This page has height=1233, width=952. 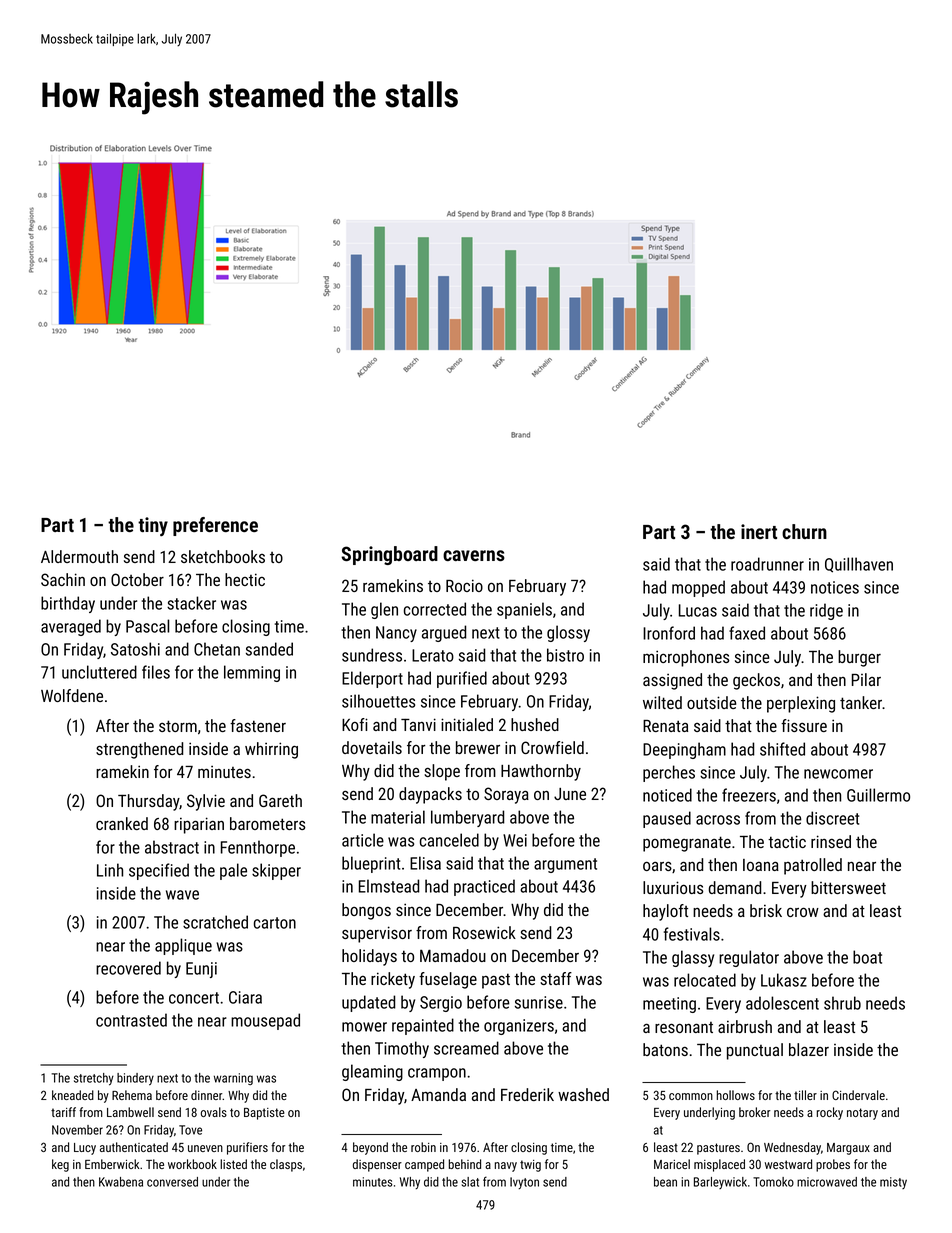 I want to click on inert, so click(x=759, y=531).
